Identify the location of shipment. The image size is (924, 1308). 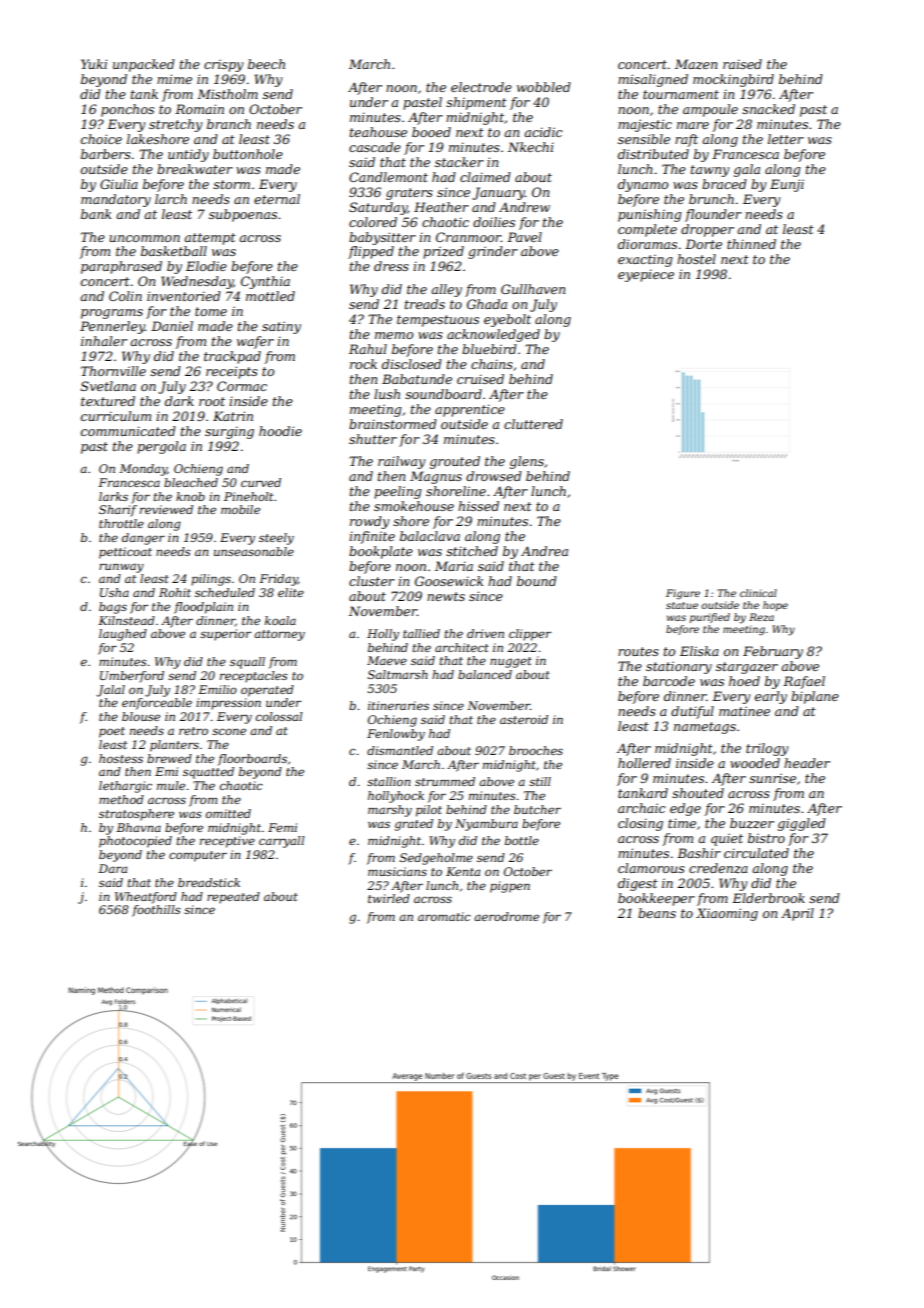
(476, 103).
